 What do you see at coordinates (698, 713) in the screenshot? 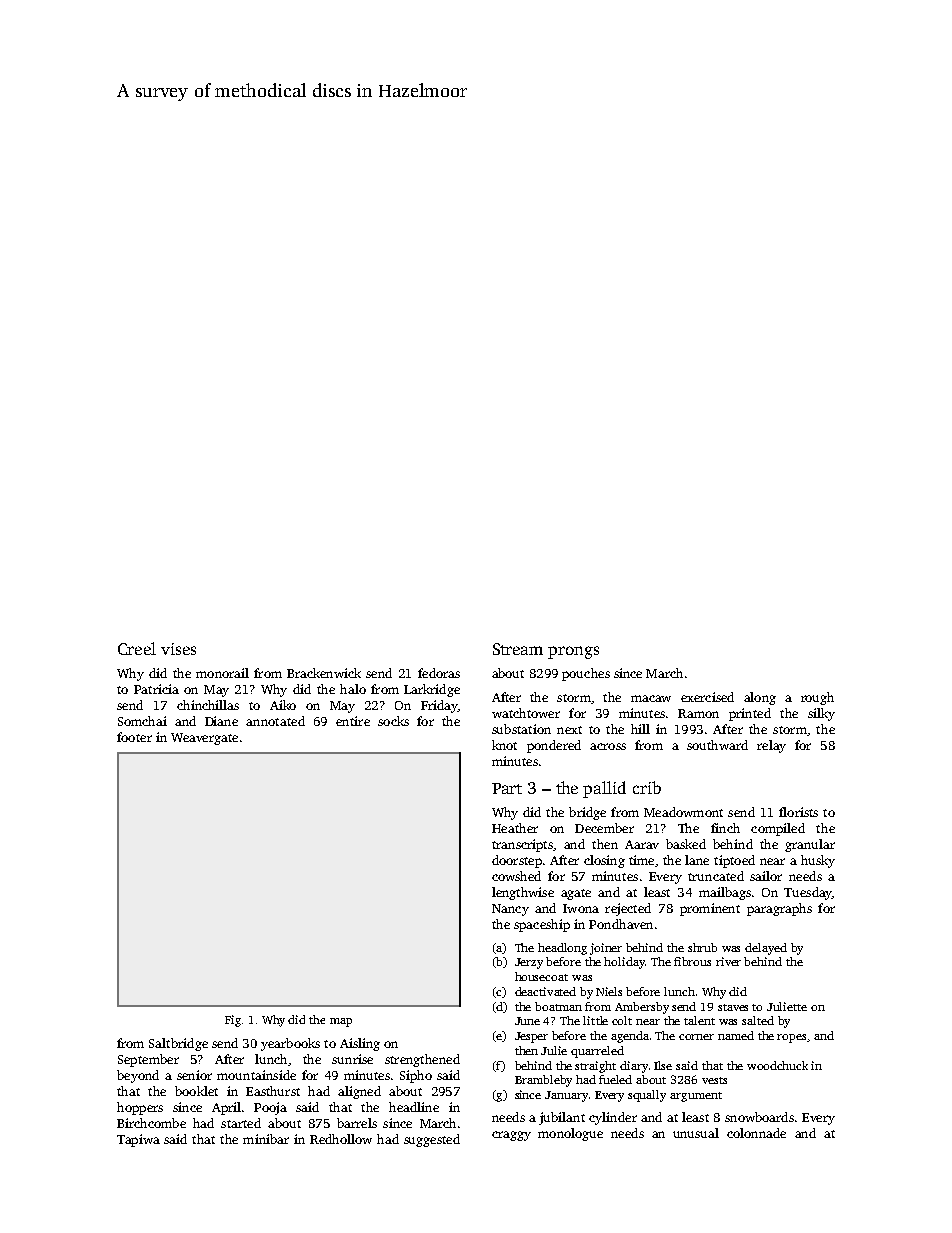
I see `Ramon` at bounding box center [698, 713].
